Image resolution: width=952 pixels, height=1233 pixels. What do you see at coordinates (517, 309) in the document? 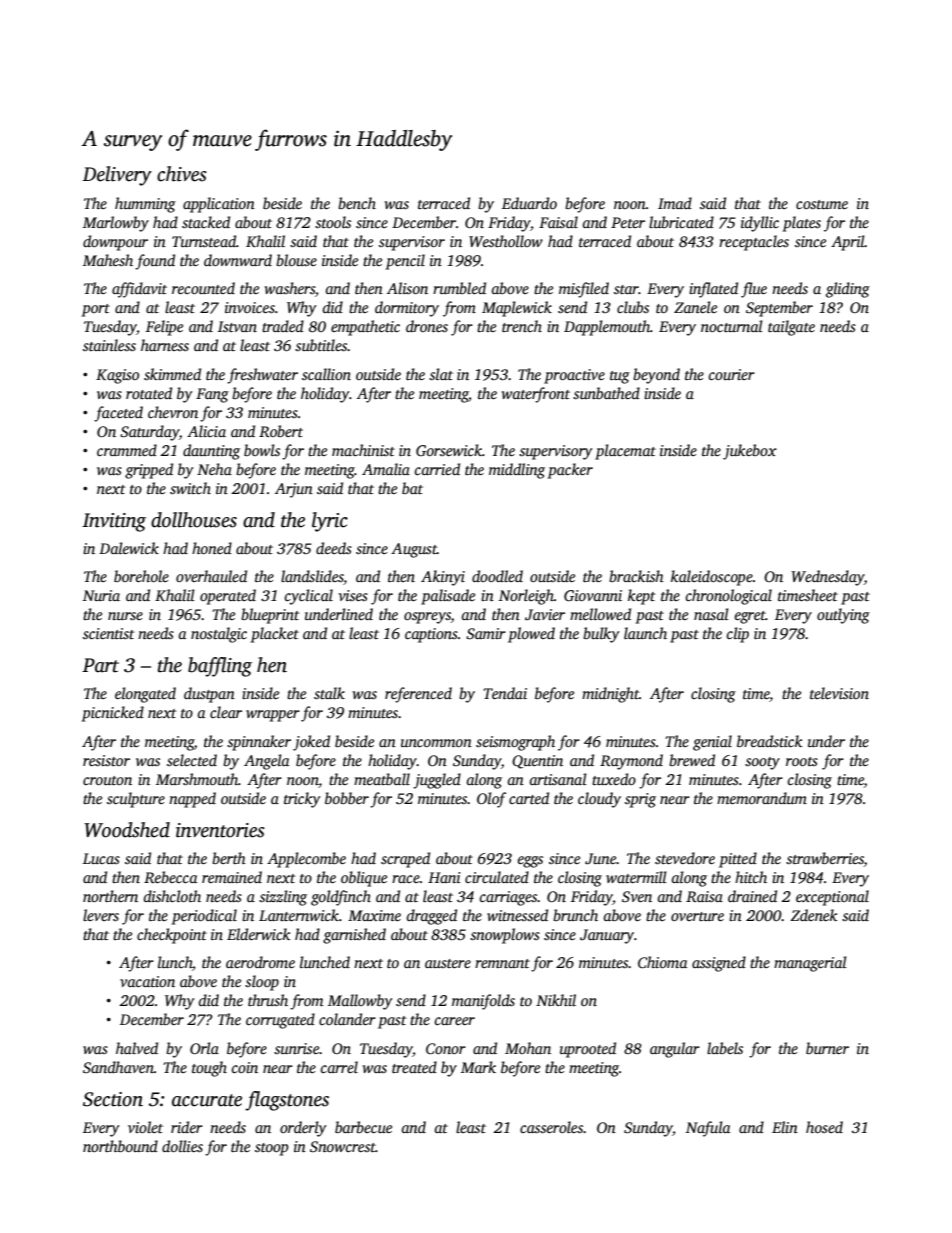
I see `Maplewick` at bounding box center [517, 309].
